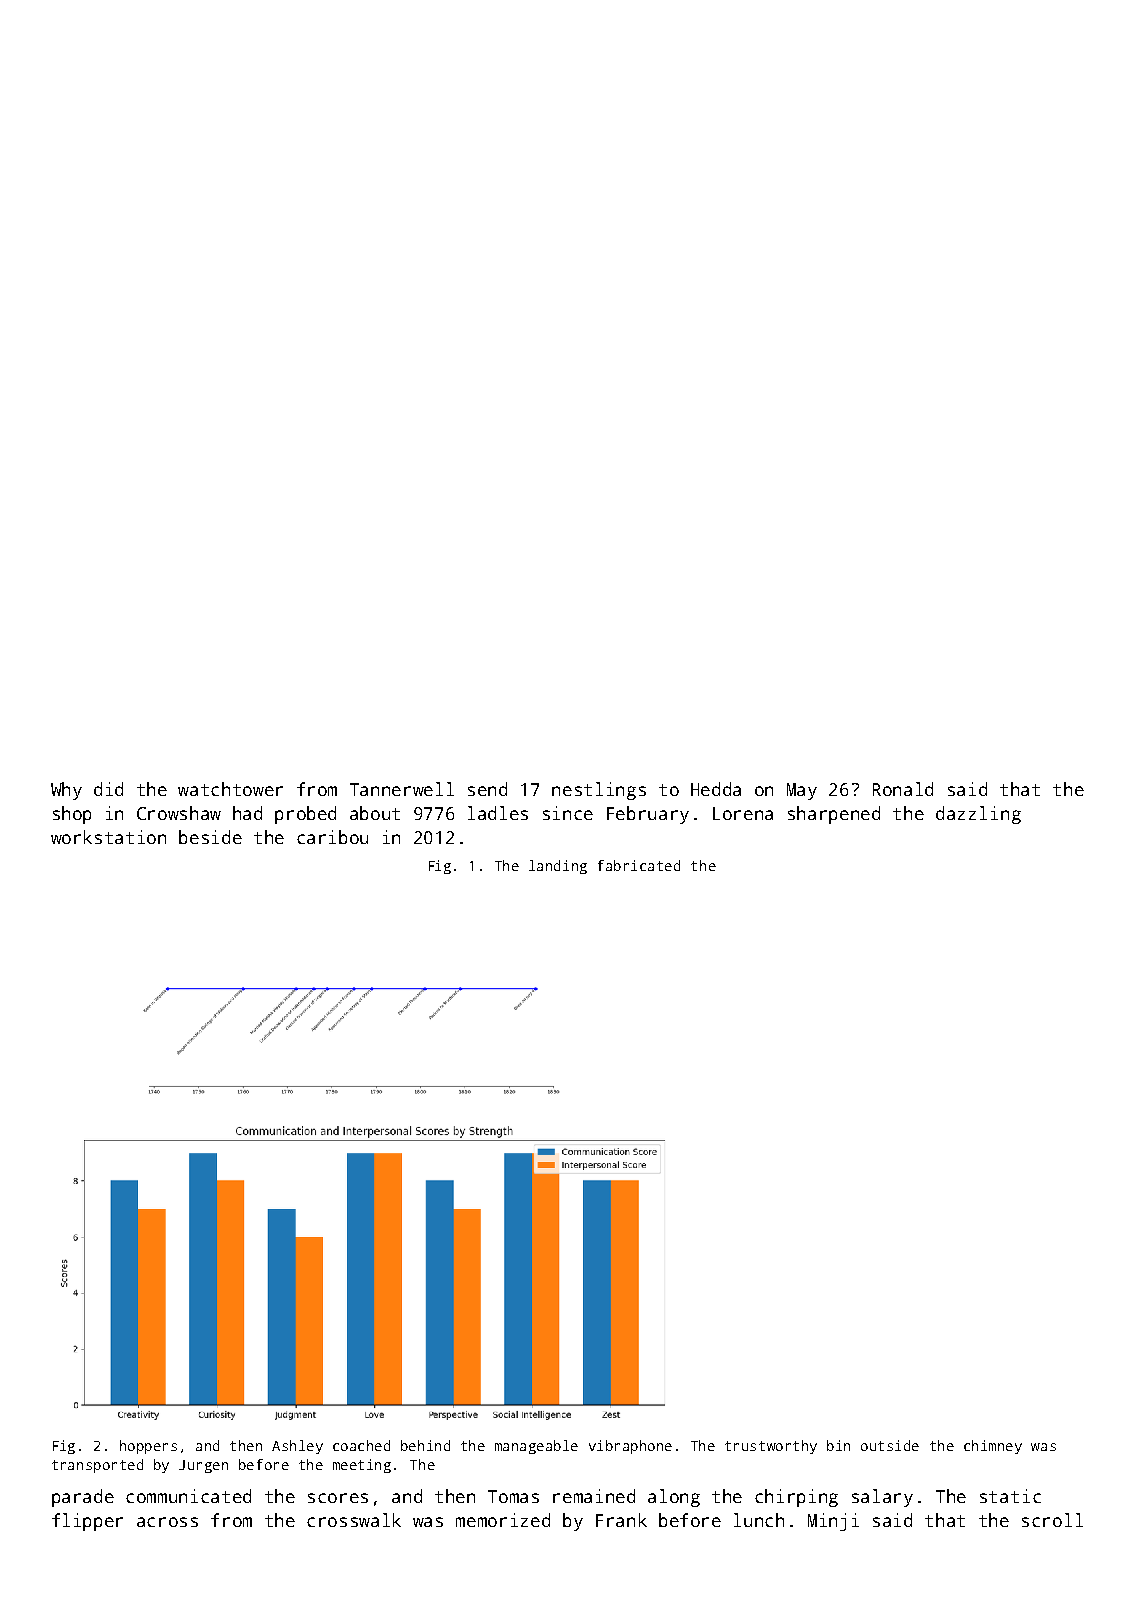 The width and height of the page is (1143, 1616). I want to click on bin, so click(838, 1445).
